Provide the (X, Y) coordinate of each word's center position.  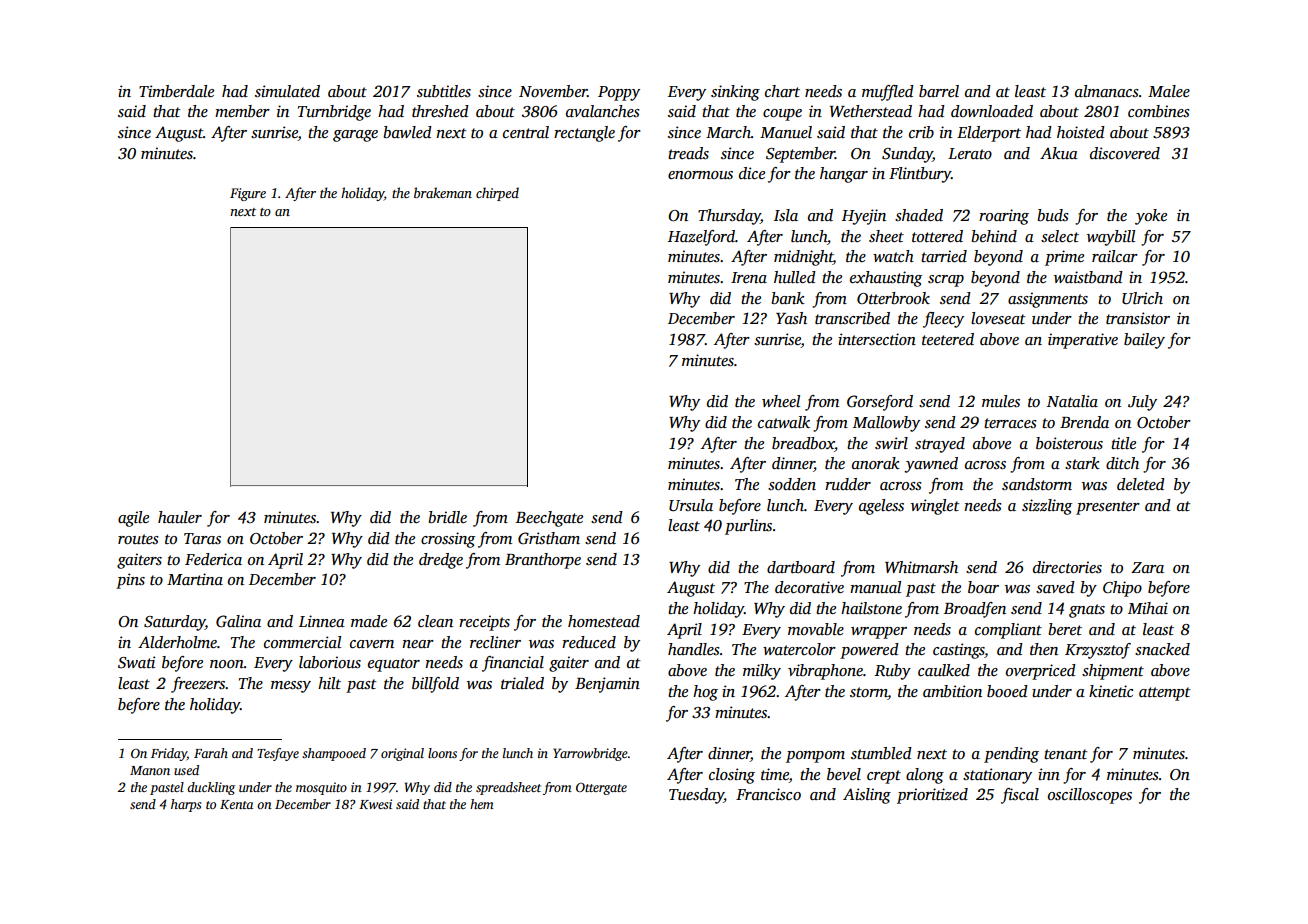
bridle (447, 517)
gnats (1087, 611)
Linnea (322, 621)
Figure (248, 194)
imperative (1083, 341)
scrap (946, 281)
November (553, 91)
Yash (791, 318)
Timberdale (176, 91)
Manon (150, 770)
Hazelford (701, 238)
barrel (939, 91)
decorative (809, 587)
